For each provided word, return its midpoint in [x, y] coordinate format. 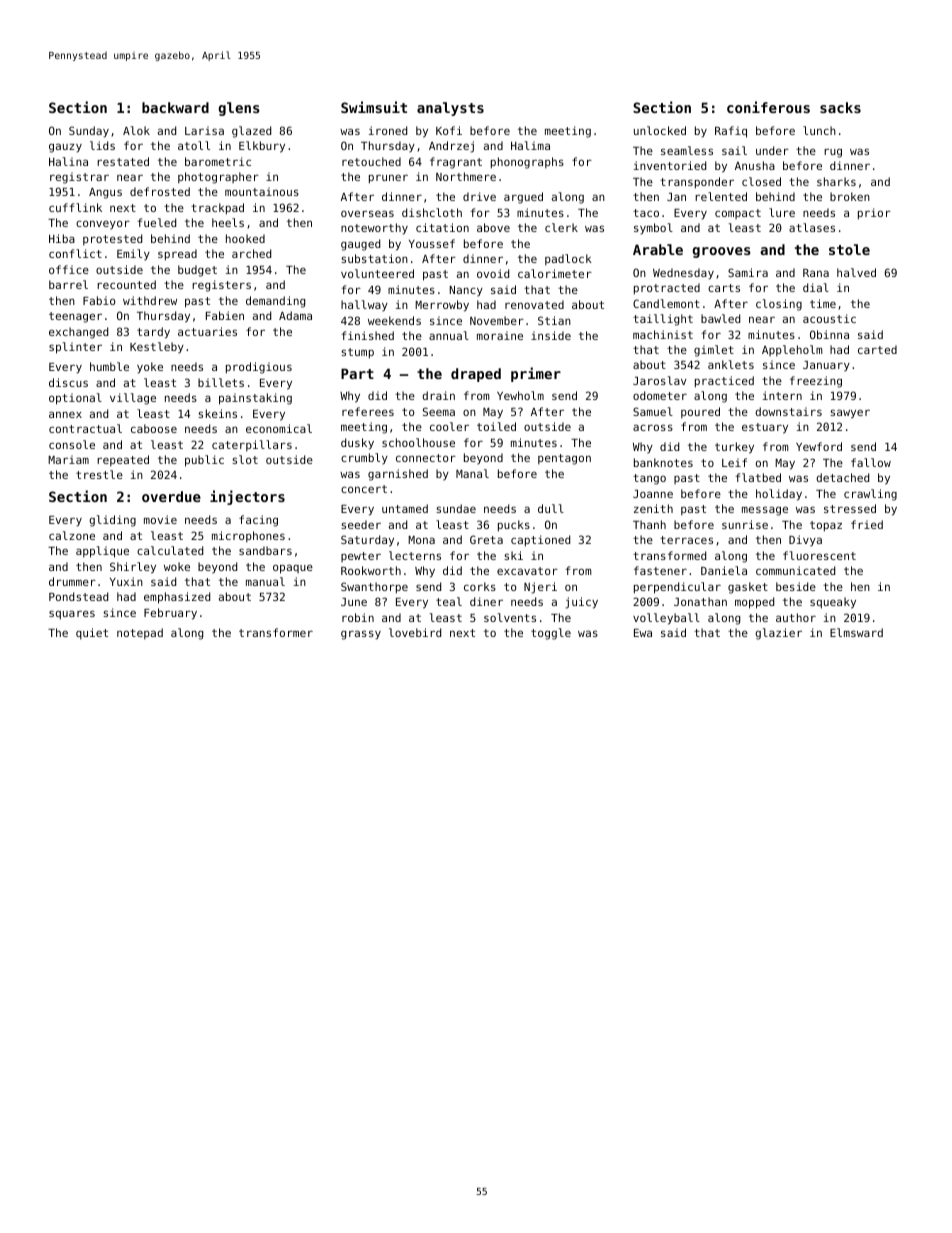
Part [357, 373]
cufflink [75, 207]
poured [700, 412]
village [133, 399]
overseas [367, 213]
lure [782, 212]
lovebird [415, 632]
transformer [276, 632]
